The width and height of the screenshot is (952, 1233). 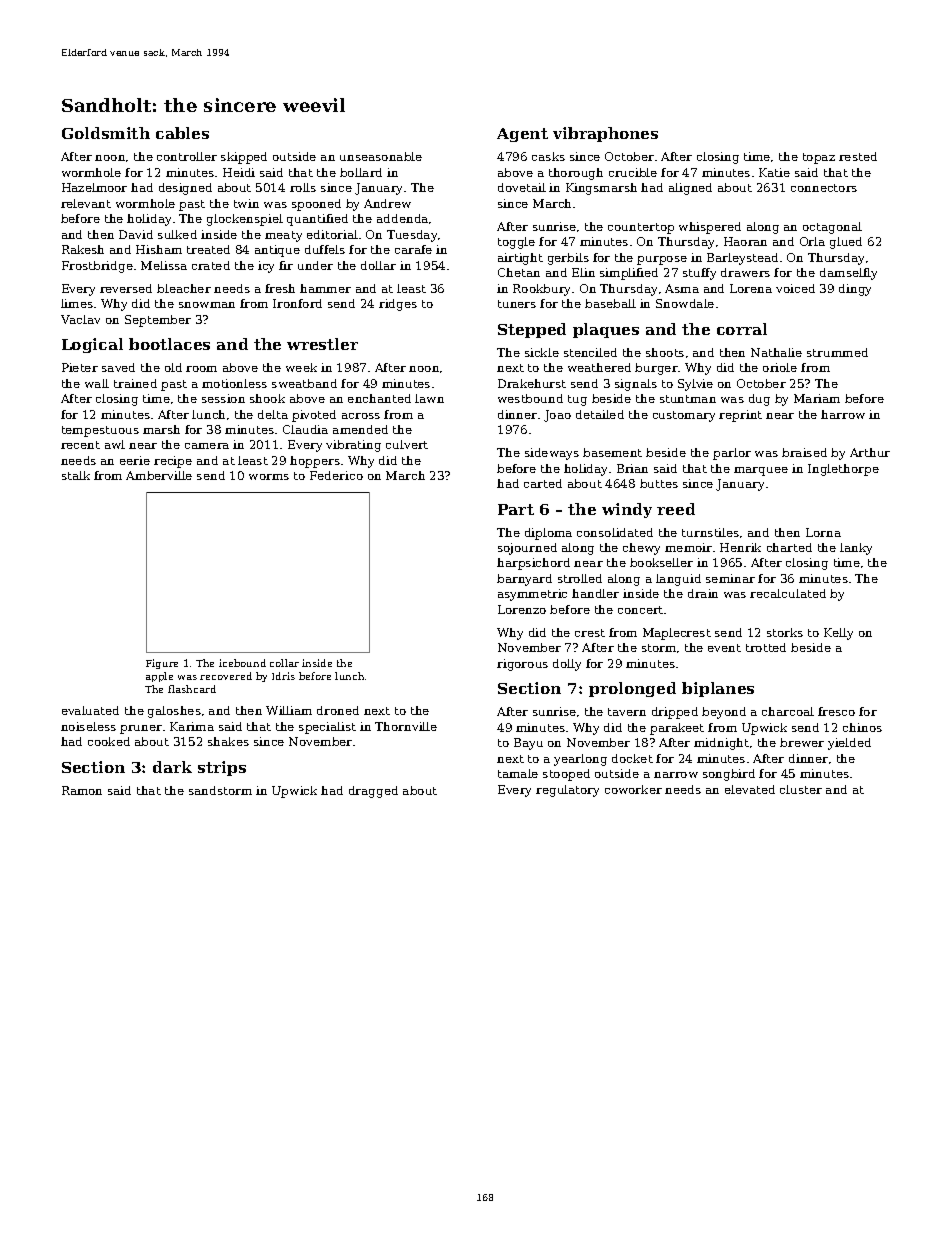 What do you see at coordinates (86, 203) in the screenshot?
I see `relevant` at bounding box center [86, 203].
